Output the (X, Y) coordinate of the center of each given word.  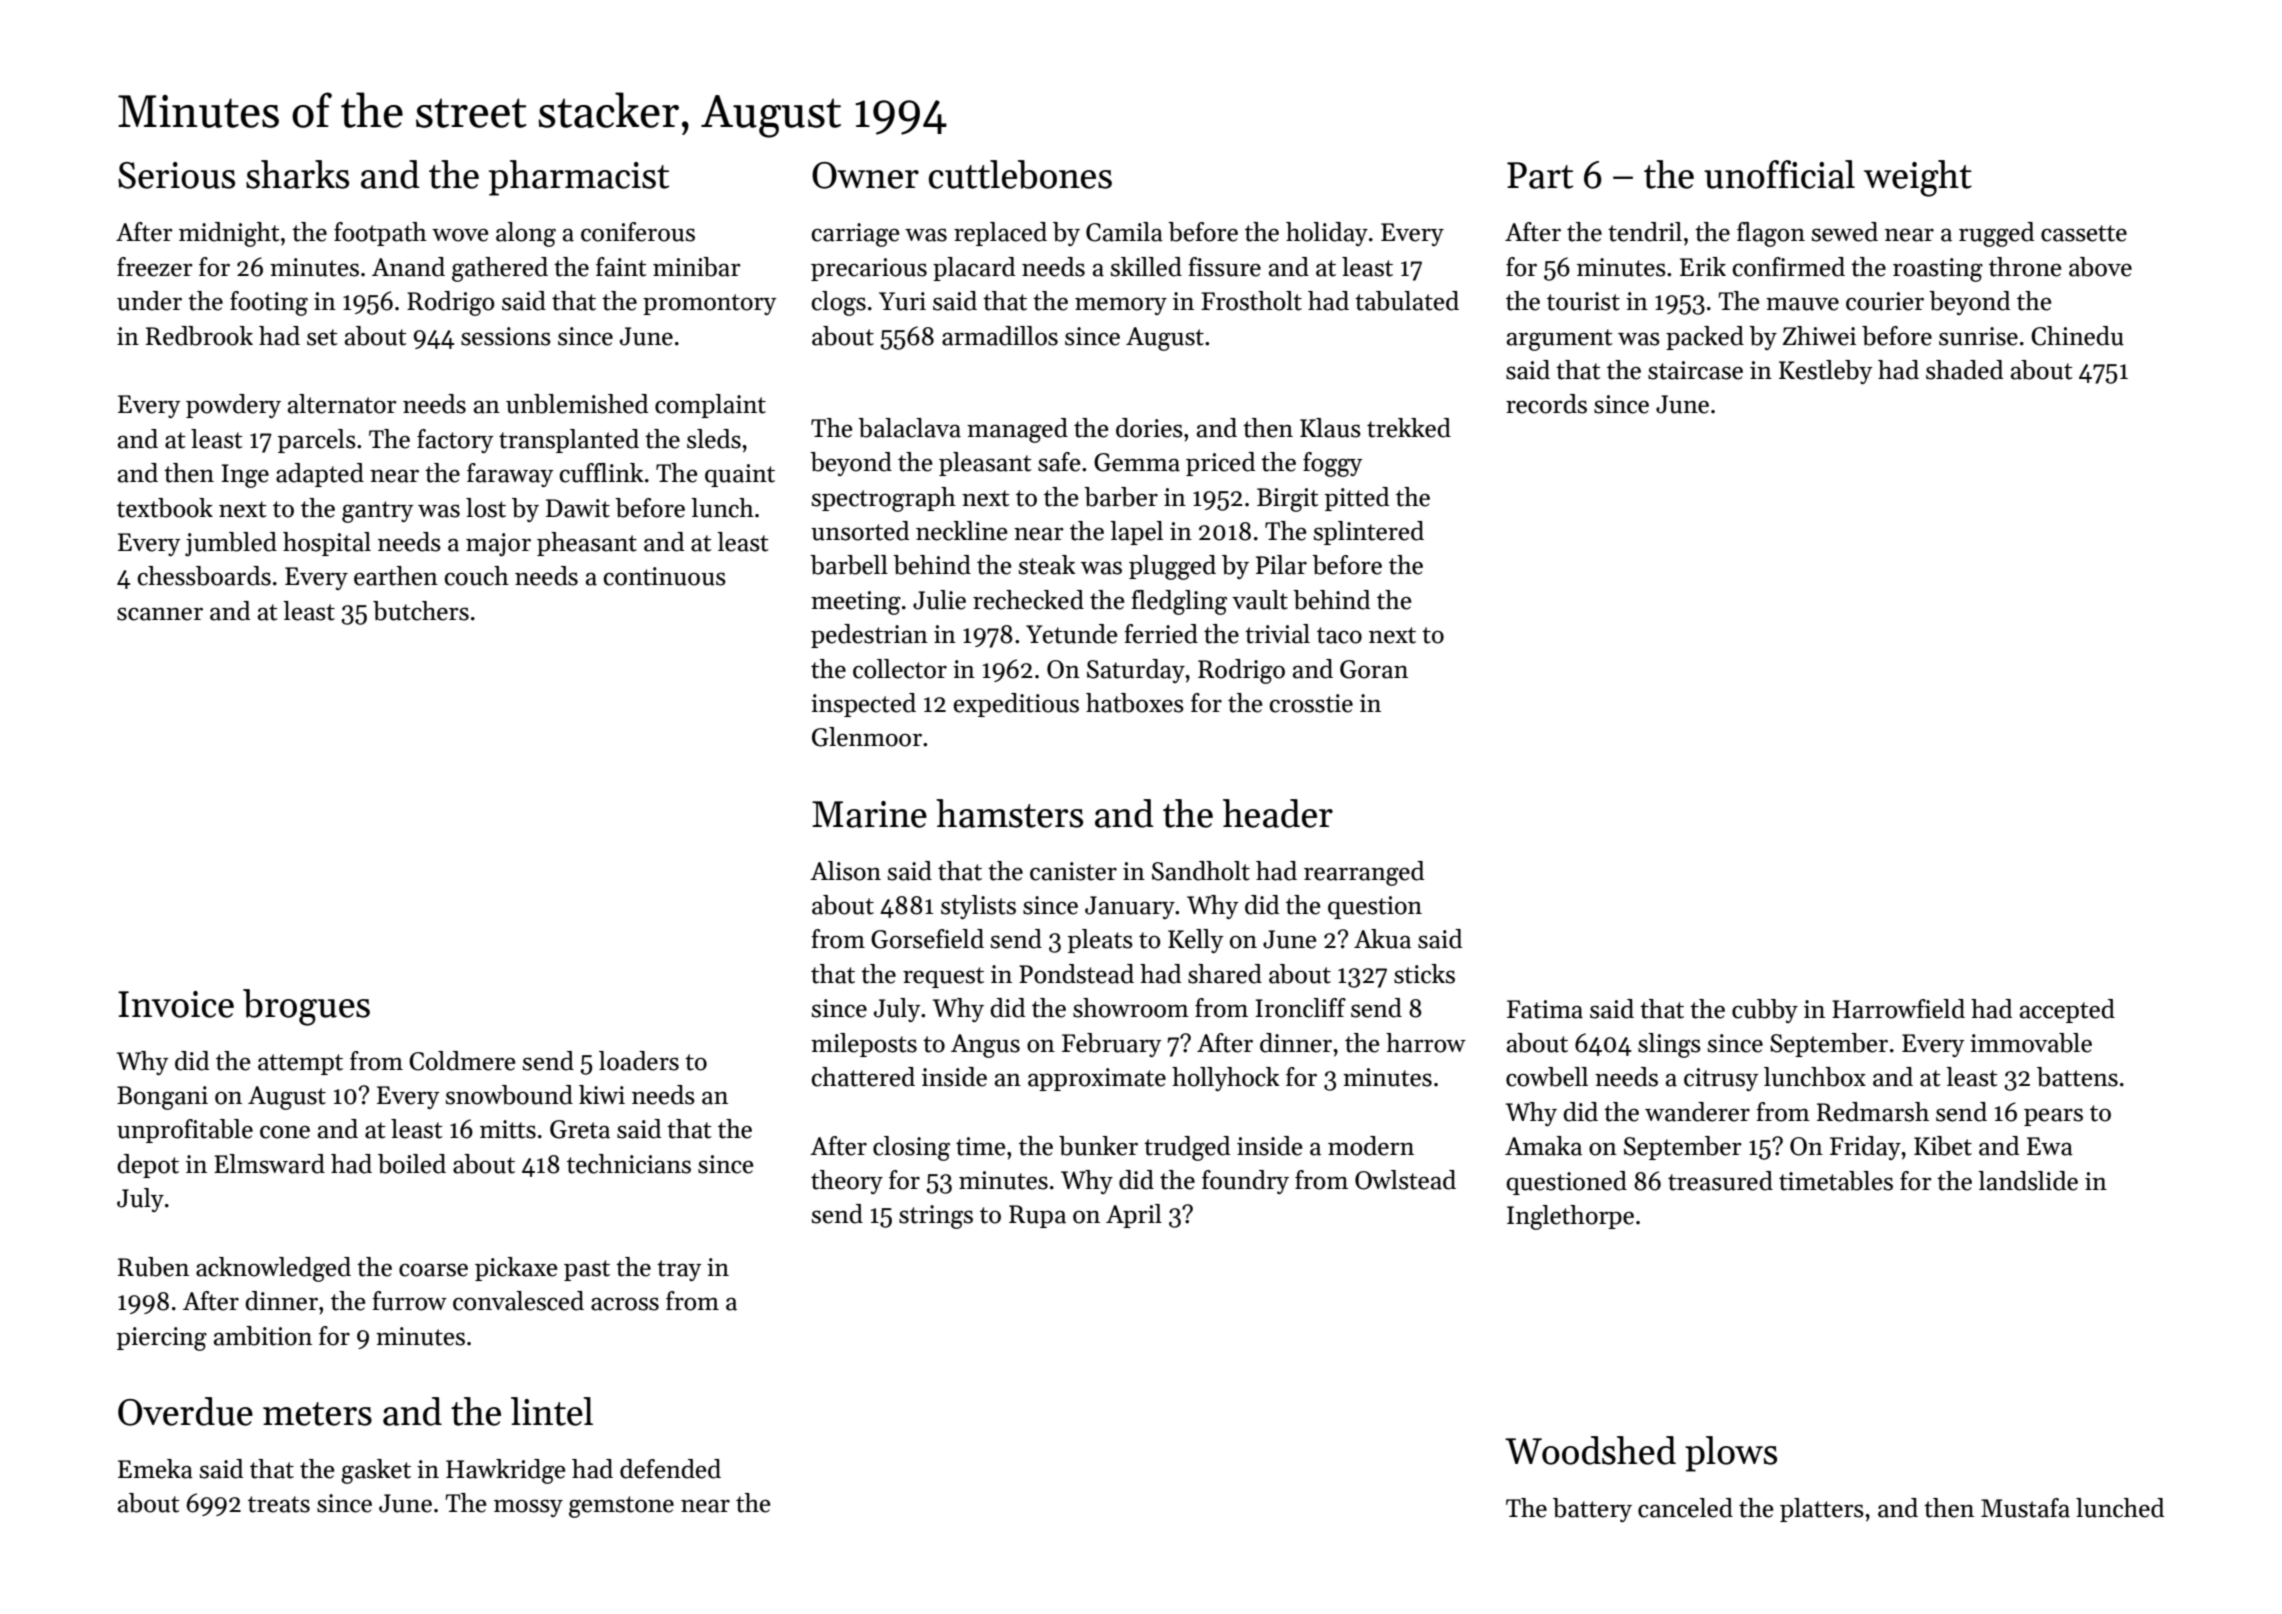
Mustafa (2025, 1508)
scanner (160, 614)
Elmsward (269, 1164)
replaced (1000, 234)
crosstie (1311, 703)
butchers (421, 611)
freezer (155, 267)
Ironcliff (1300, 1008)
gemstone (621, 1507)
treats (279, 1504)
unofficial (1779, 174)
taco (1339, 635)
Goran (1374, 669)
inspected (863, 705)
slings (1669, 1045)
